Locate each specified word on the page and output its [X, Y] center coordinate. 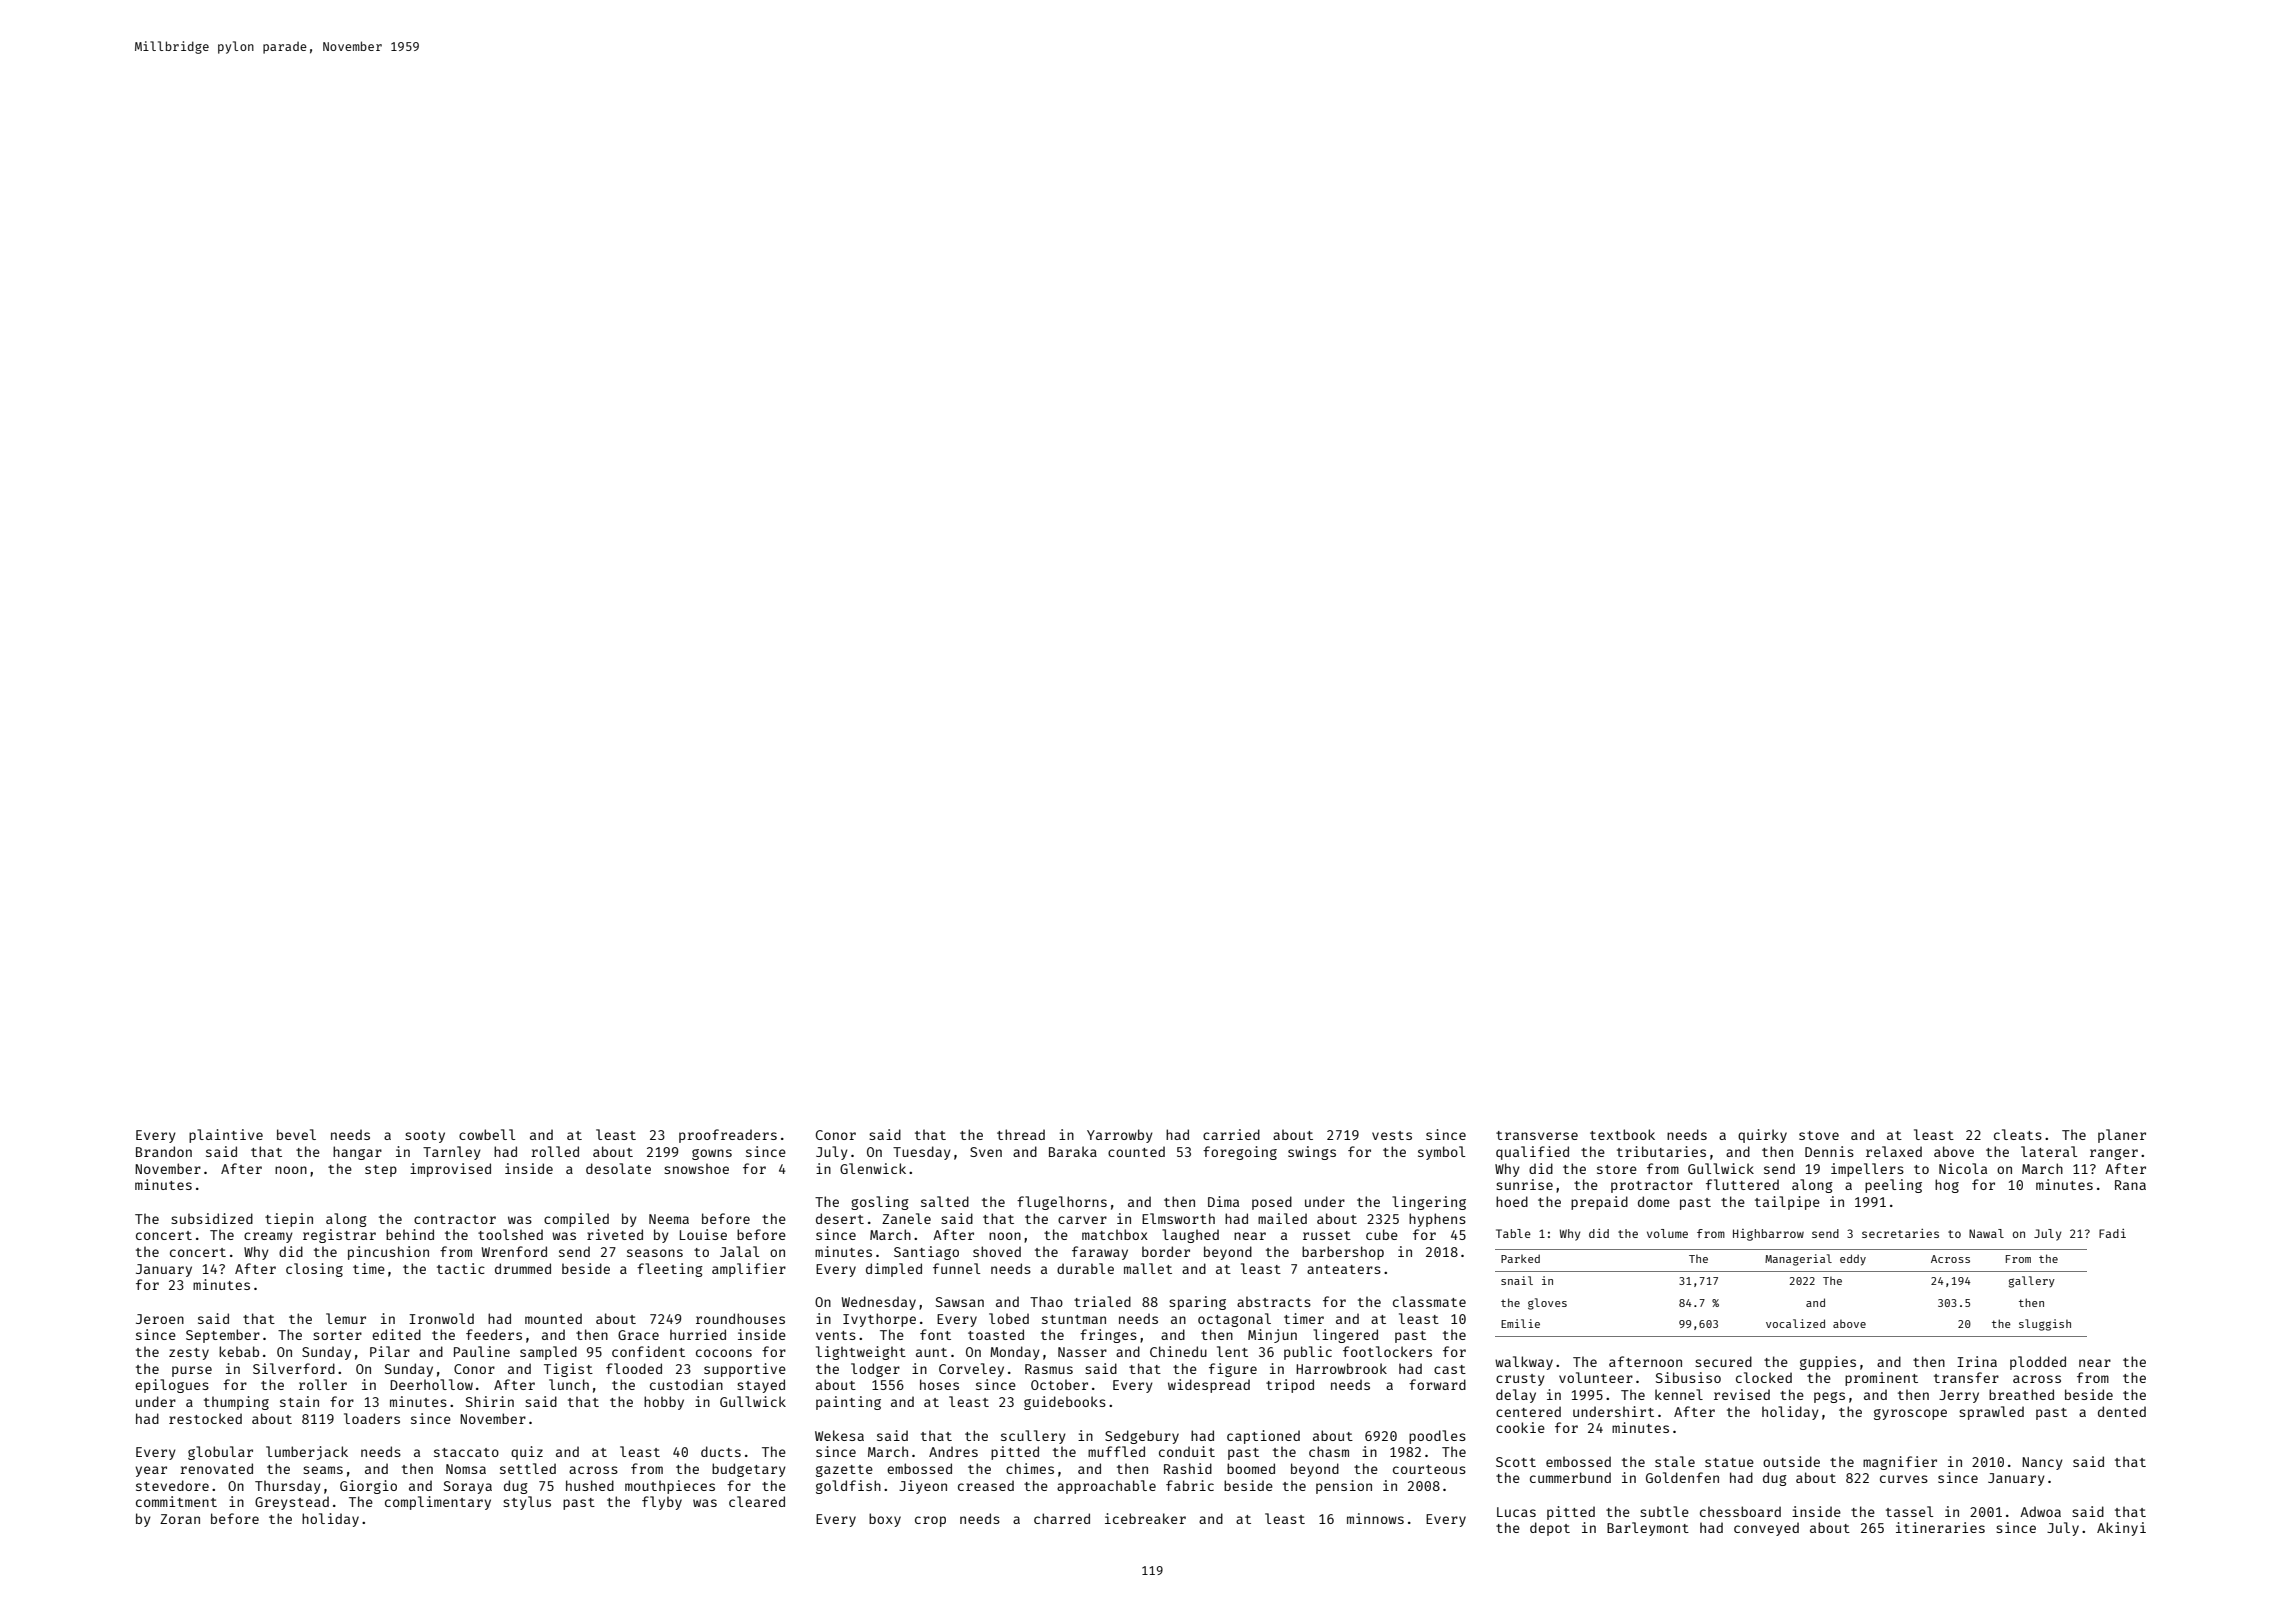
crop [930, 1521]
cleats [2018, 1134]
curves [1904, 1479]
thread [1021, 1134]
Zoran [180, 1519]
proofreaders [728, 1136]
